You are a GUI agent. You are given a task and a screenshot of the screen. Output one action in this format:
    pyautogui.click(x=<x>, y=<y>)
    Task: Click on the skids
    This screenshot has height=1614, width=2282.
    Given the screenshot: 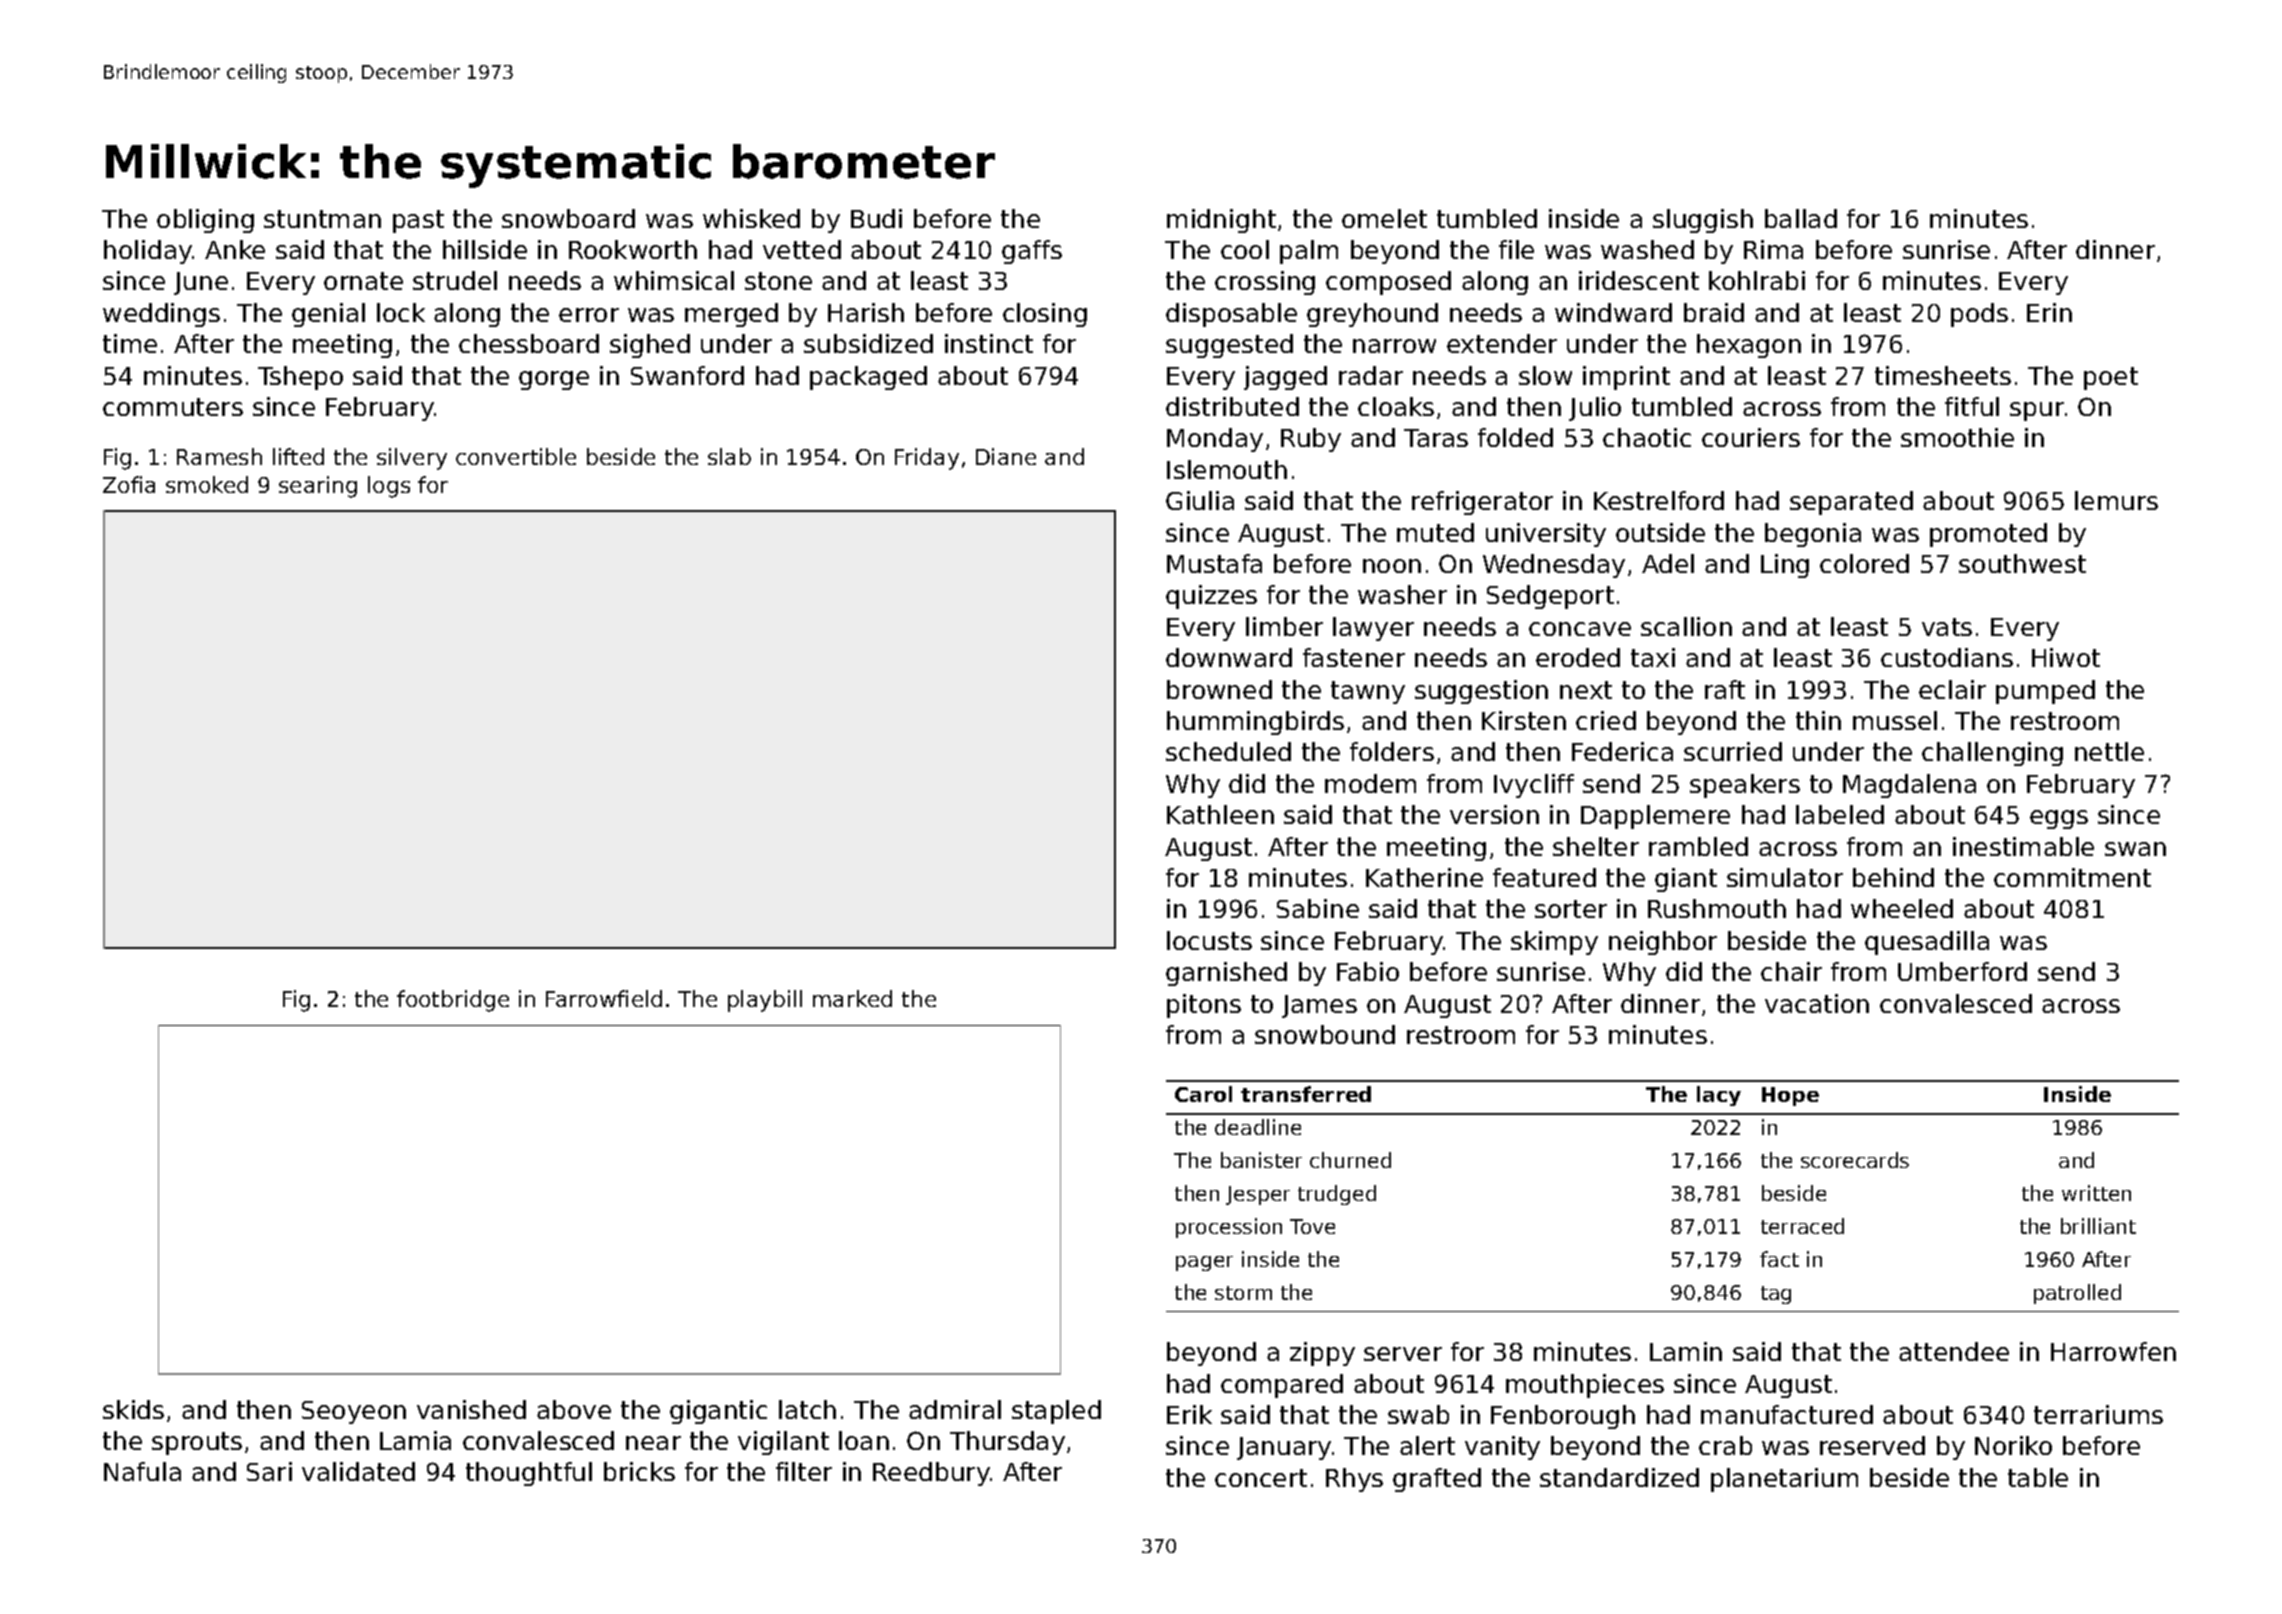 What is the action you would take?
    pyautogui.click(x=133, y=1409)
